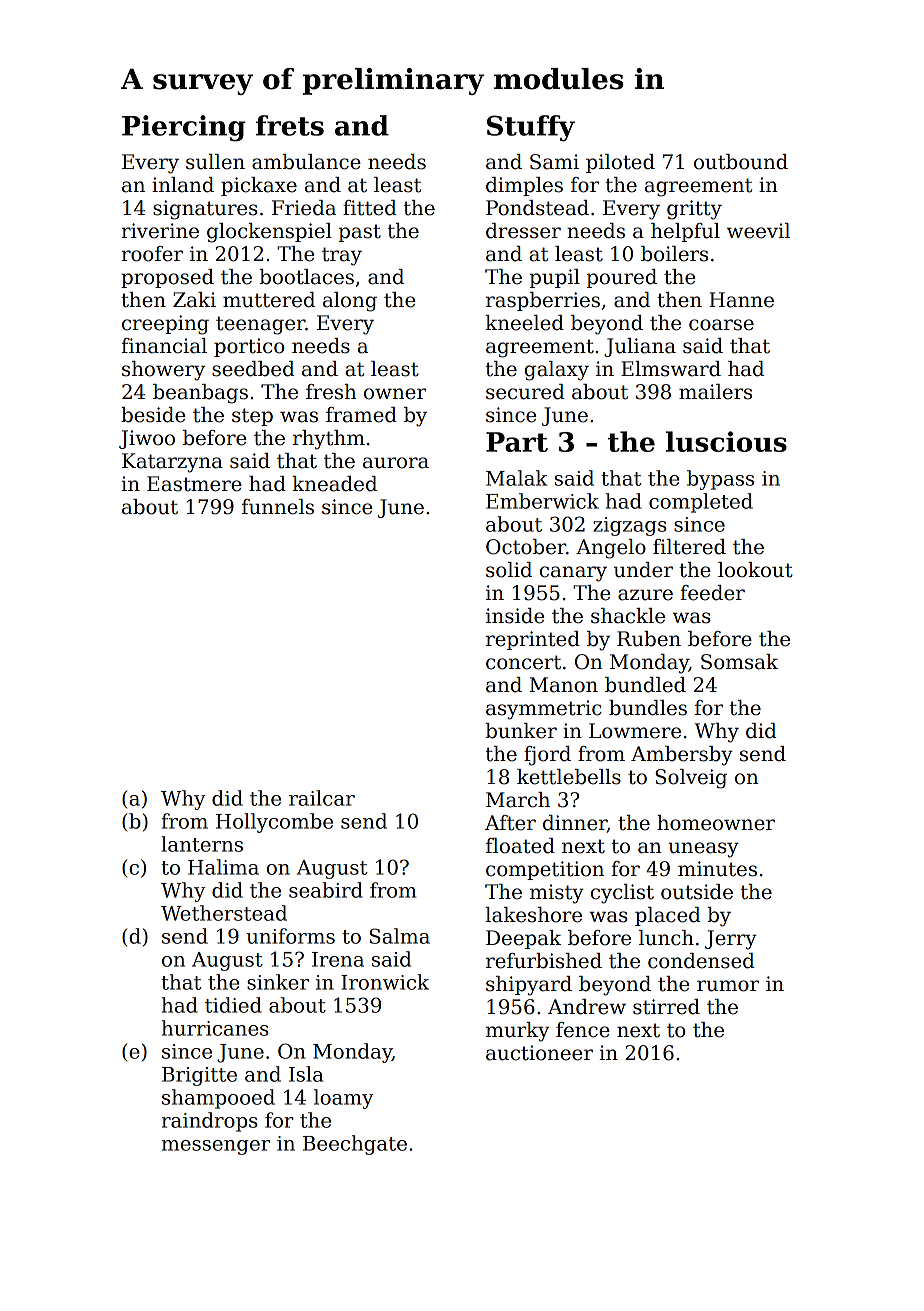  I want to click on After, so click(510, 823).
